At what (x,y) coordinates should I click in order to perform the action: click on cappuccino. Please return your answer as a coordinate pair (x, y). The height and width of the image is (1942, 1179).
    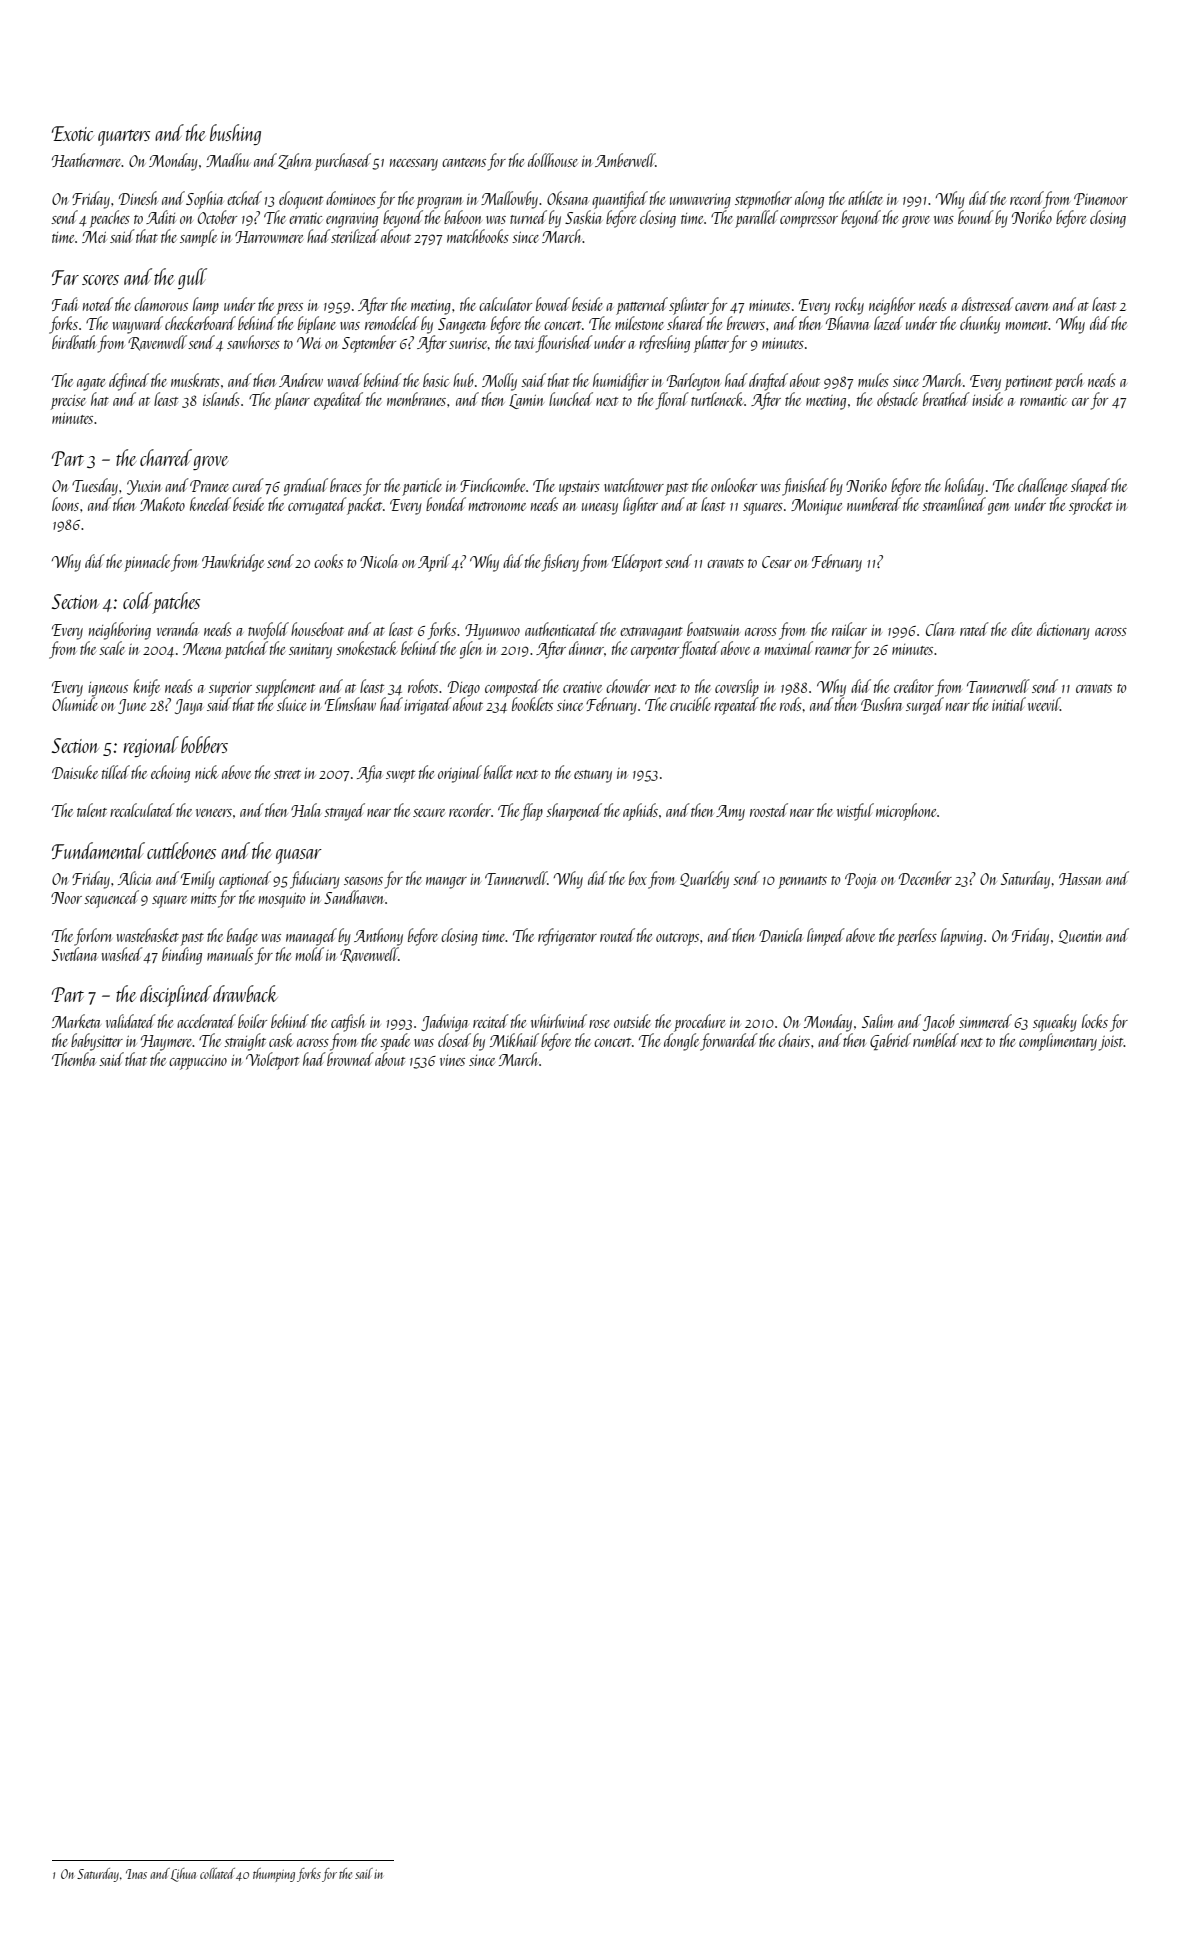
    Looking at the image, I should click on (198, 1062).
